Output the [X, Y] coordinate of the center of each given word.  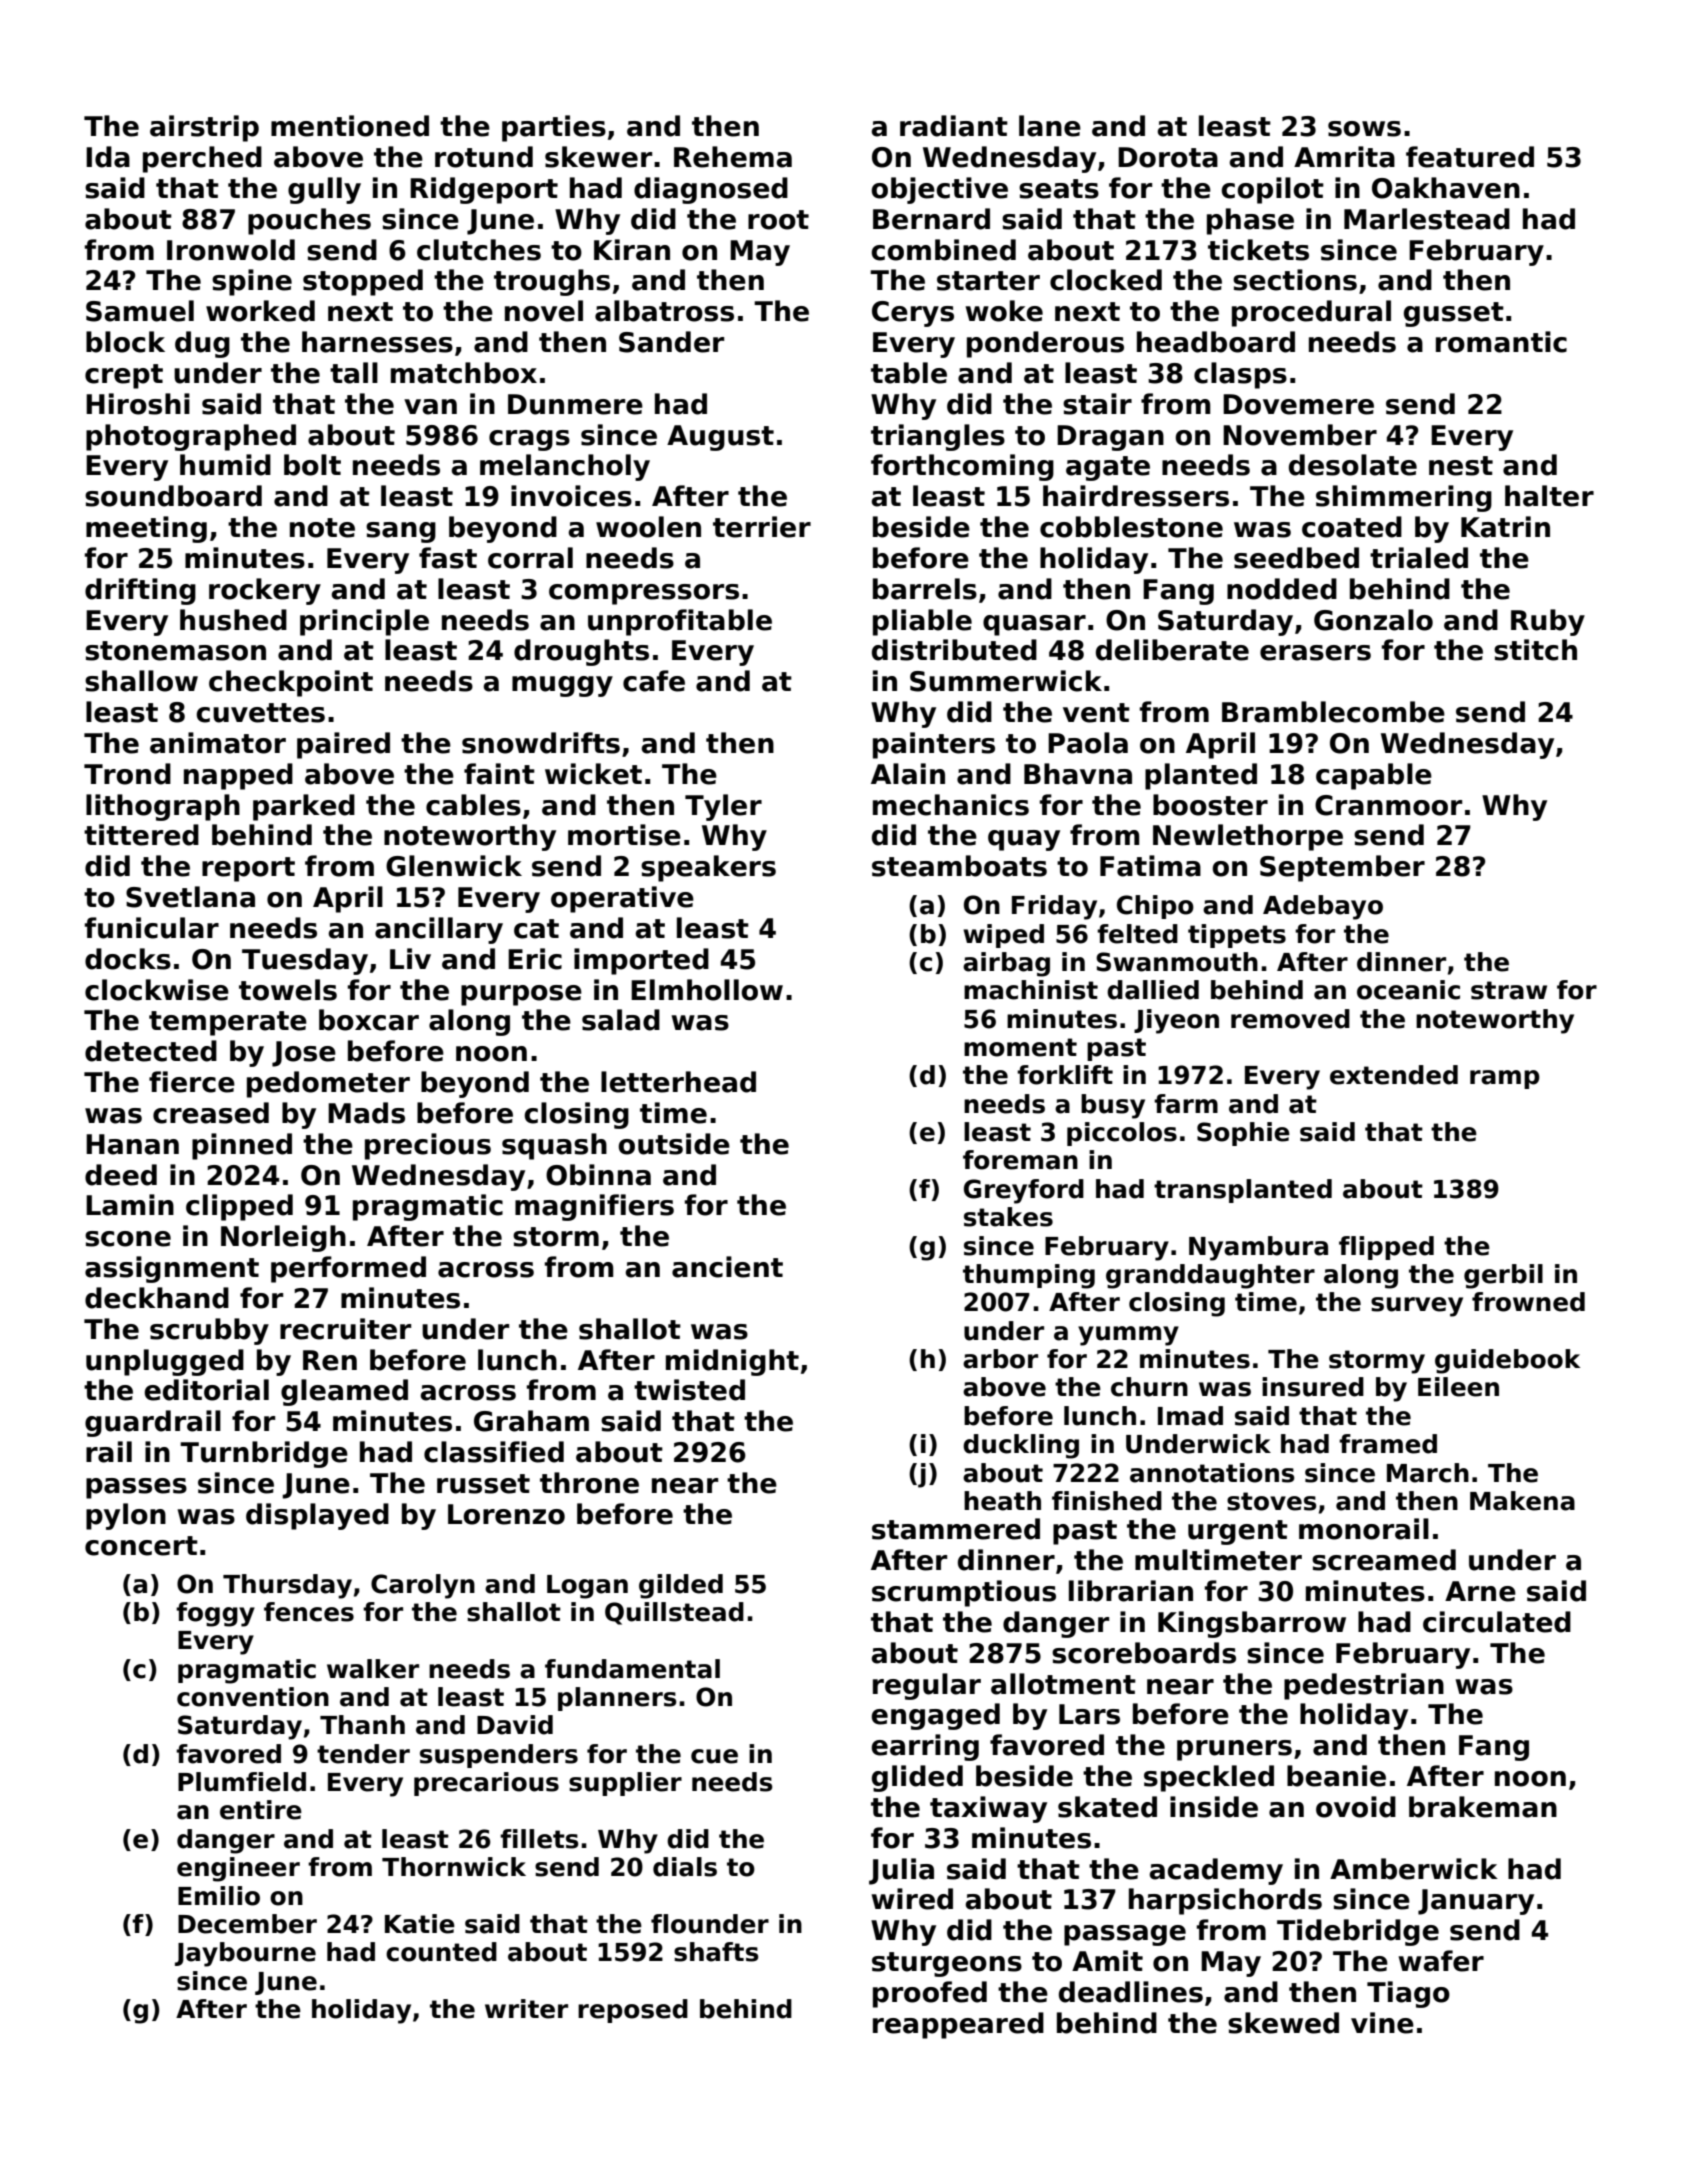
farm [1186, 1104]
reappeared [958, 2025]
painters [934, 745]
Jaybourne [245, 1954]
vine [1382, 2023]
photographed [191, 437]
